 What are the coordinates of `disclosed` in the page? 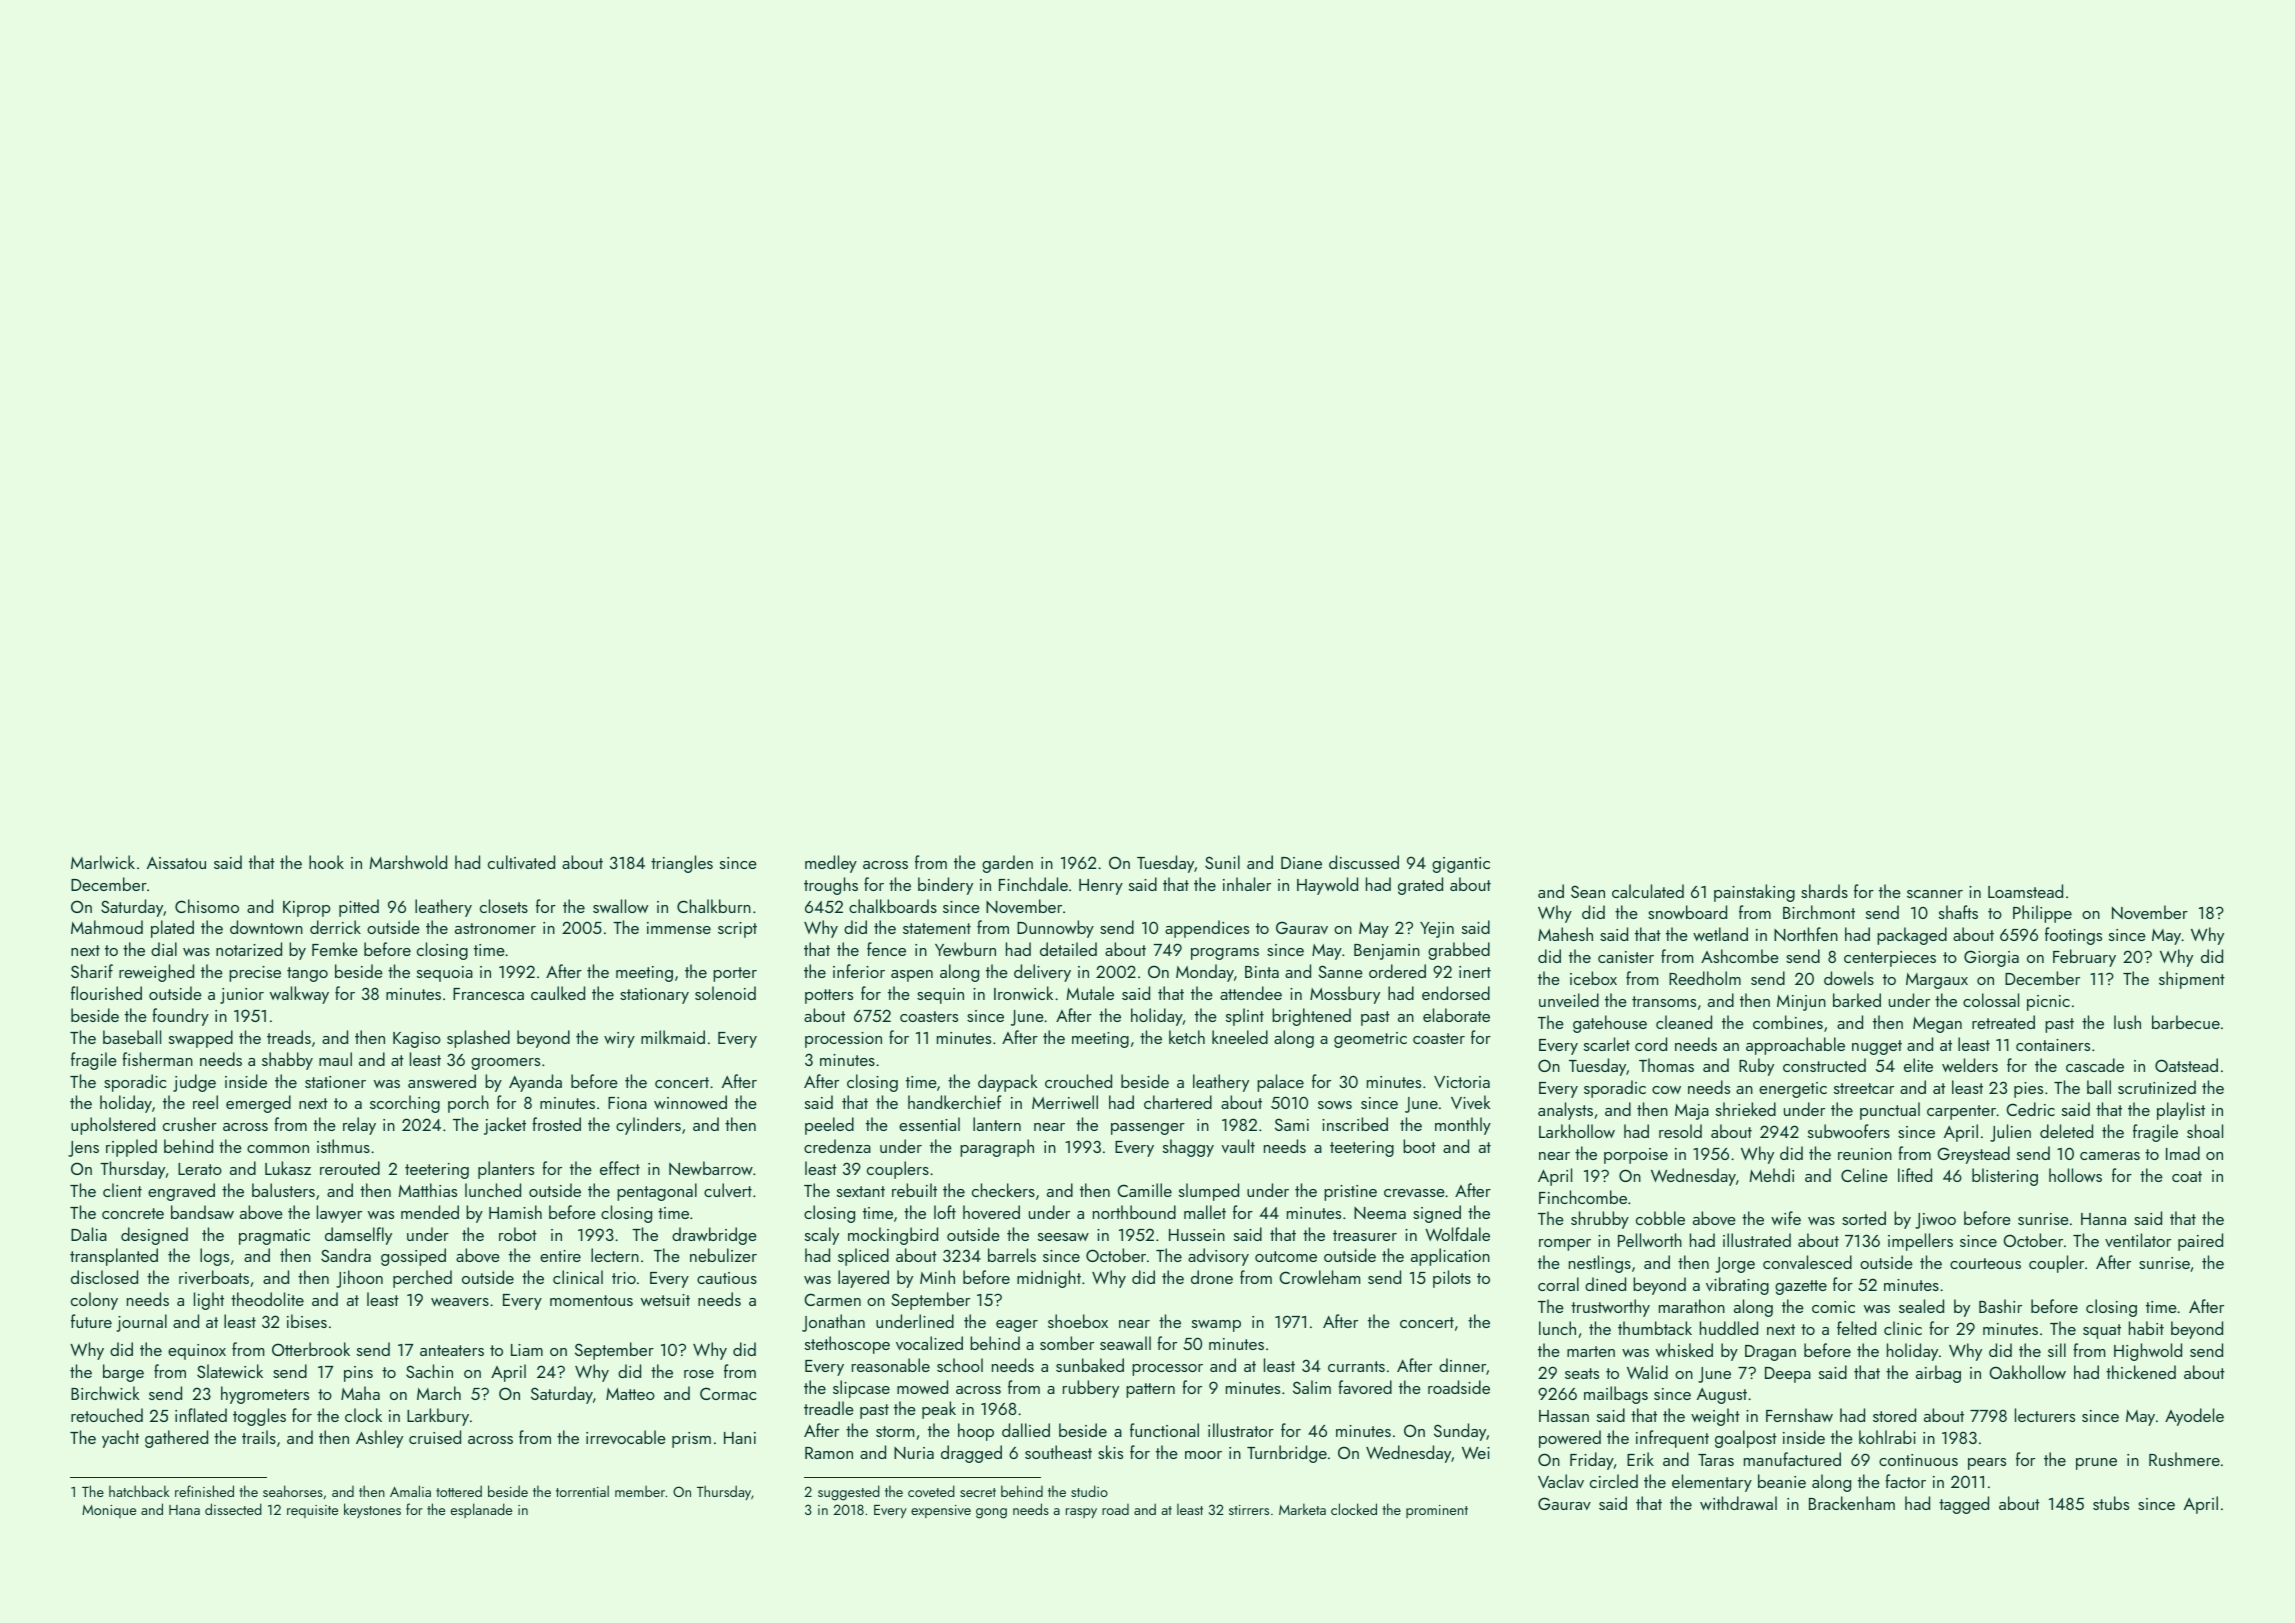 It's located at (104, 1277).
